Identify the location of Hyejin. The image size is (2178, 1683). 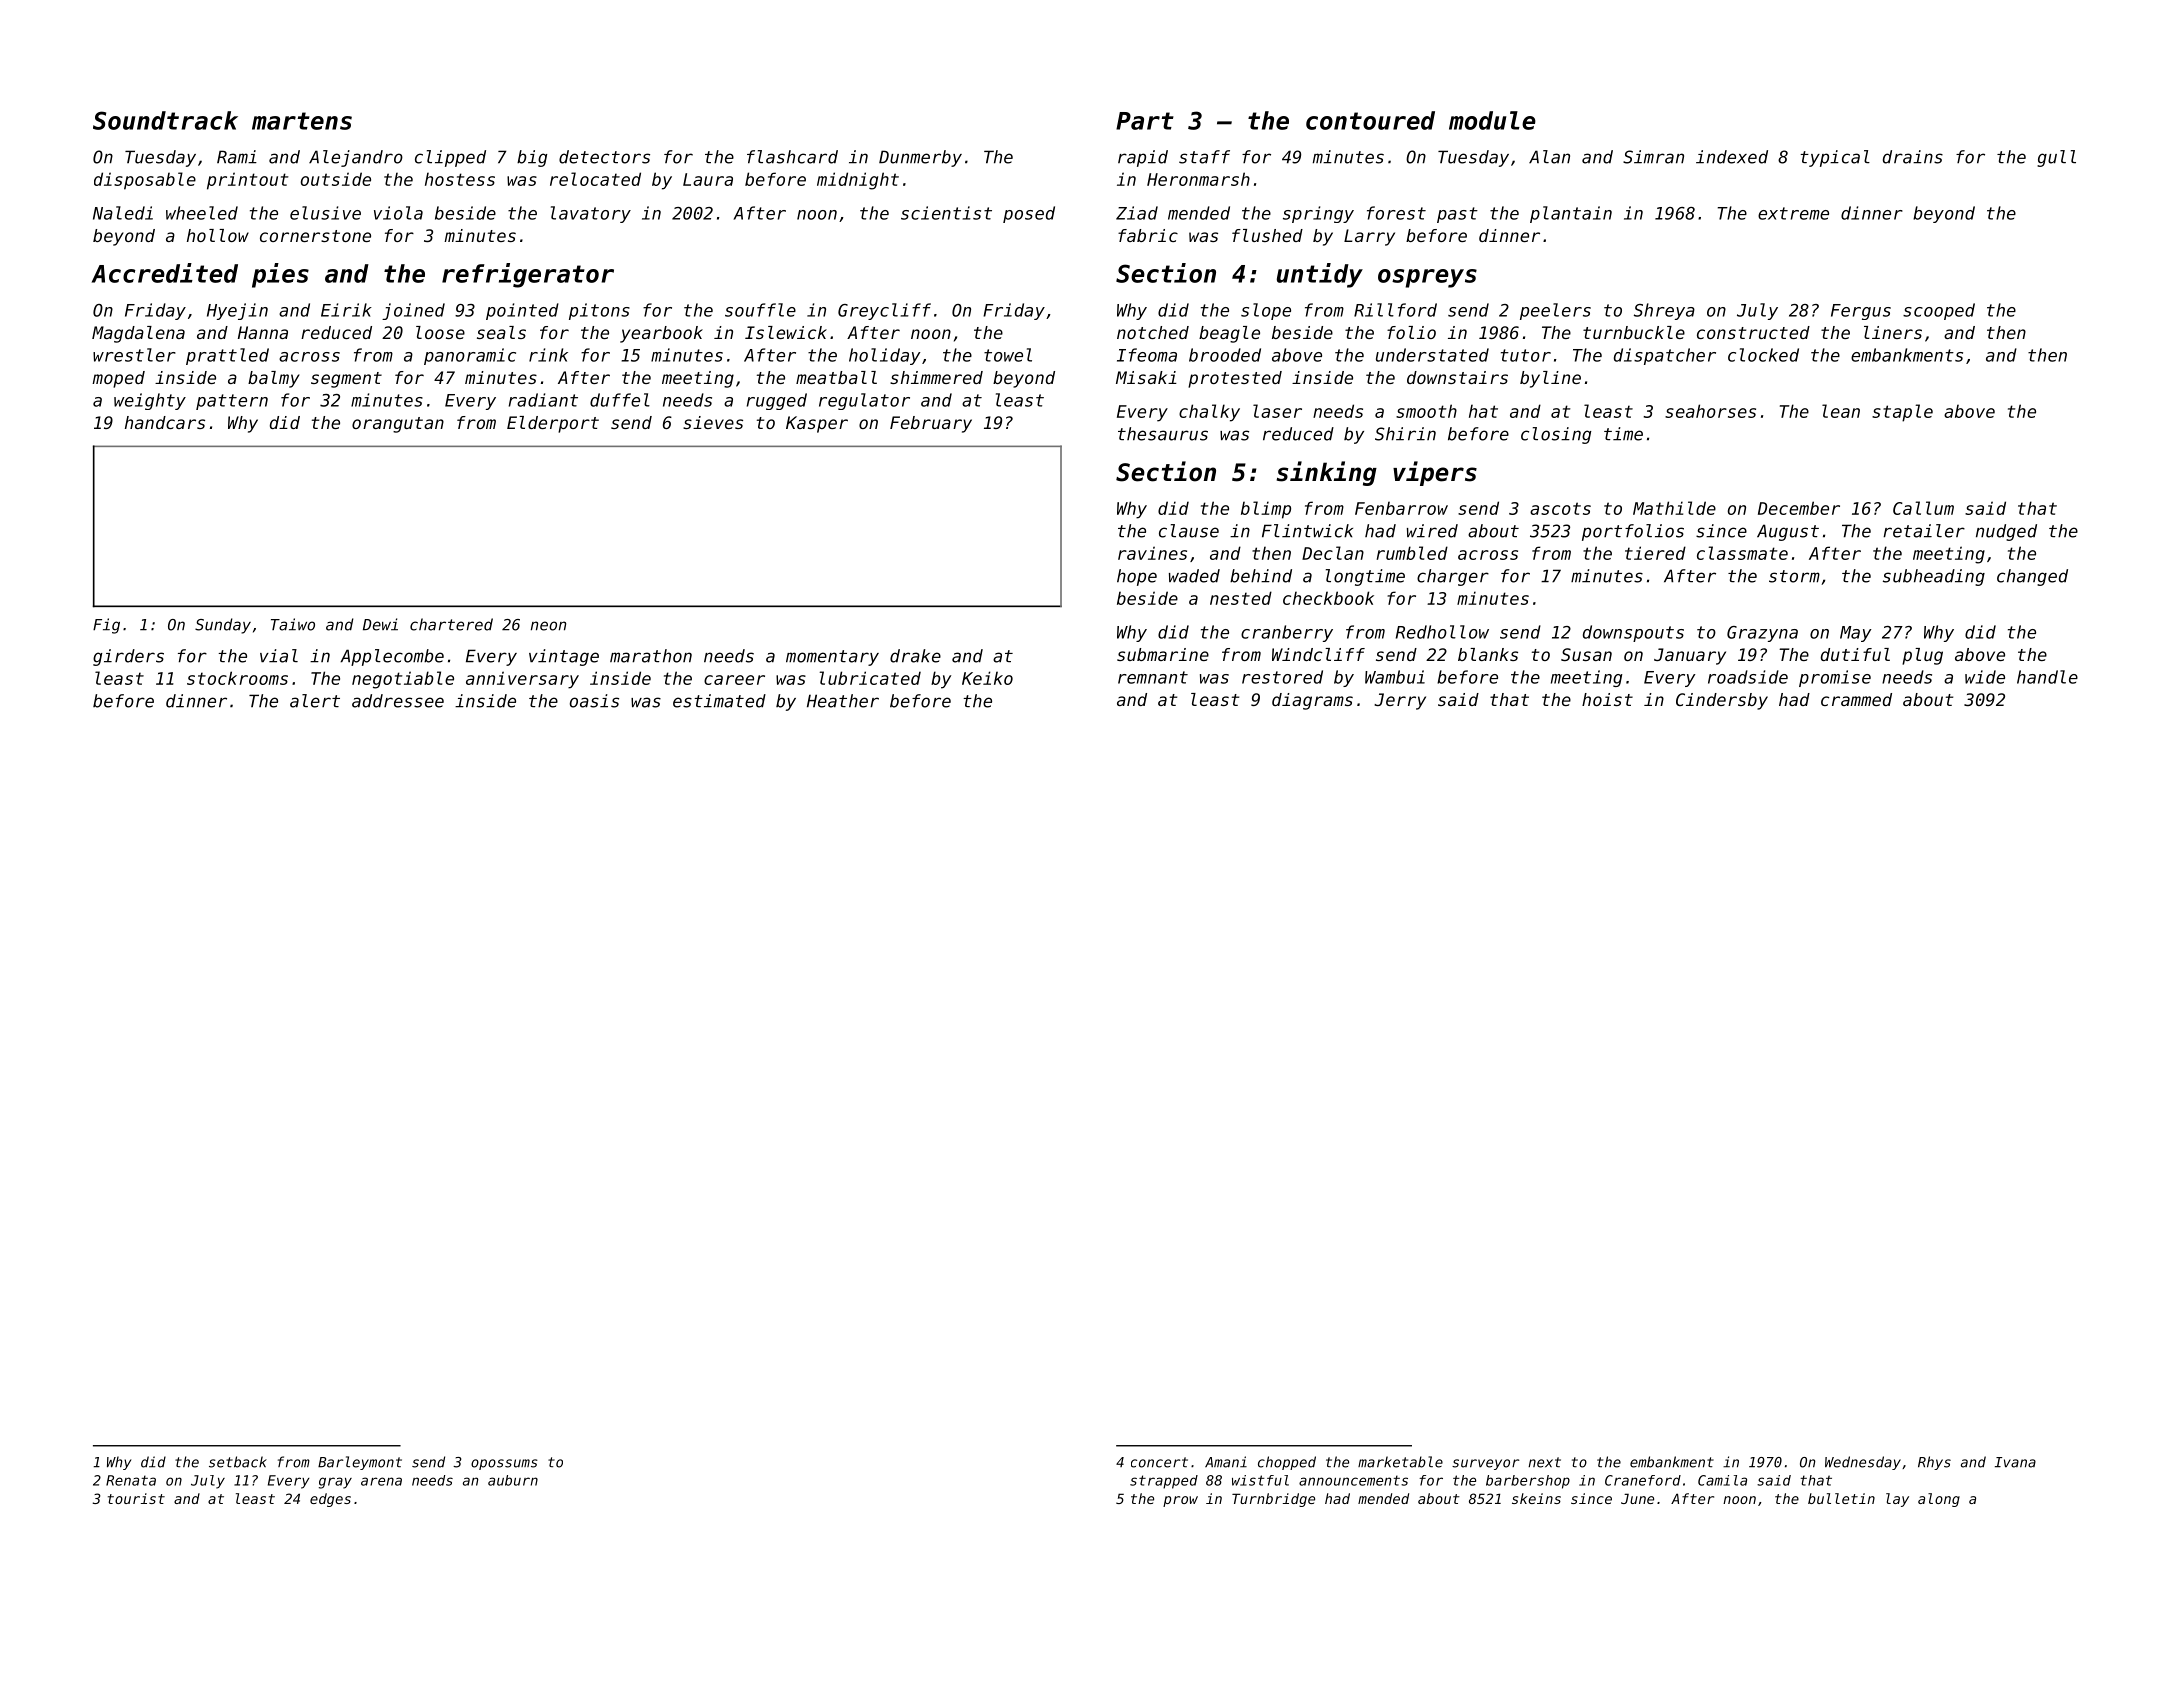
(237, 311).
